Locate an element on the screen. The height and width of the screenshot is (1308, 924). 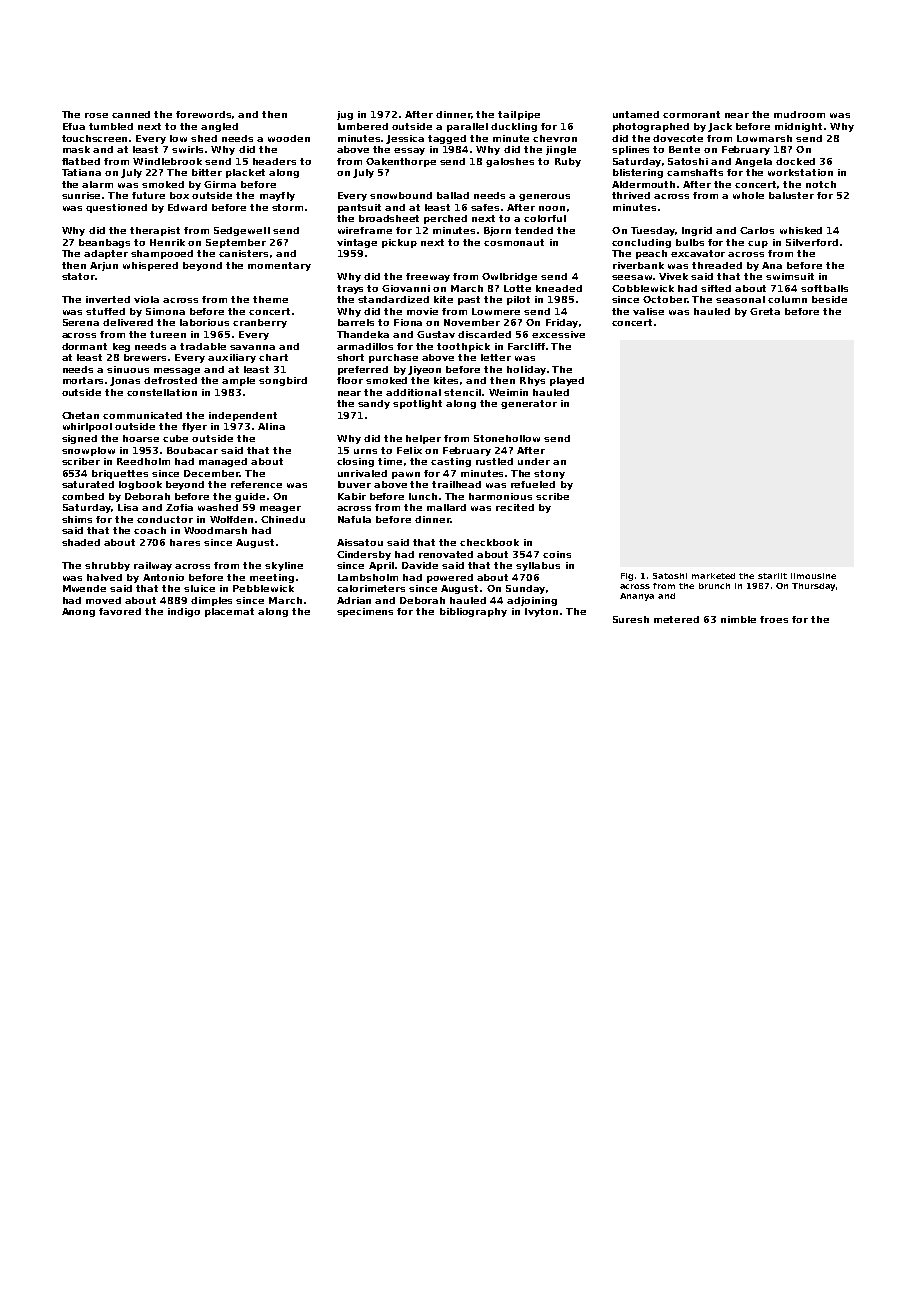
lunch is located at coordinates (423, 496).
